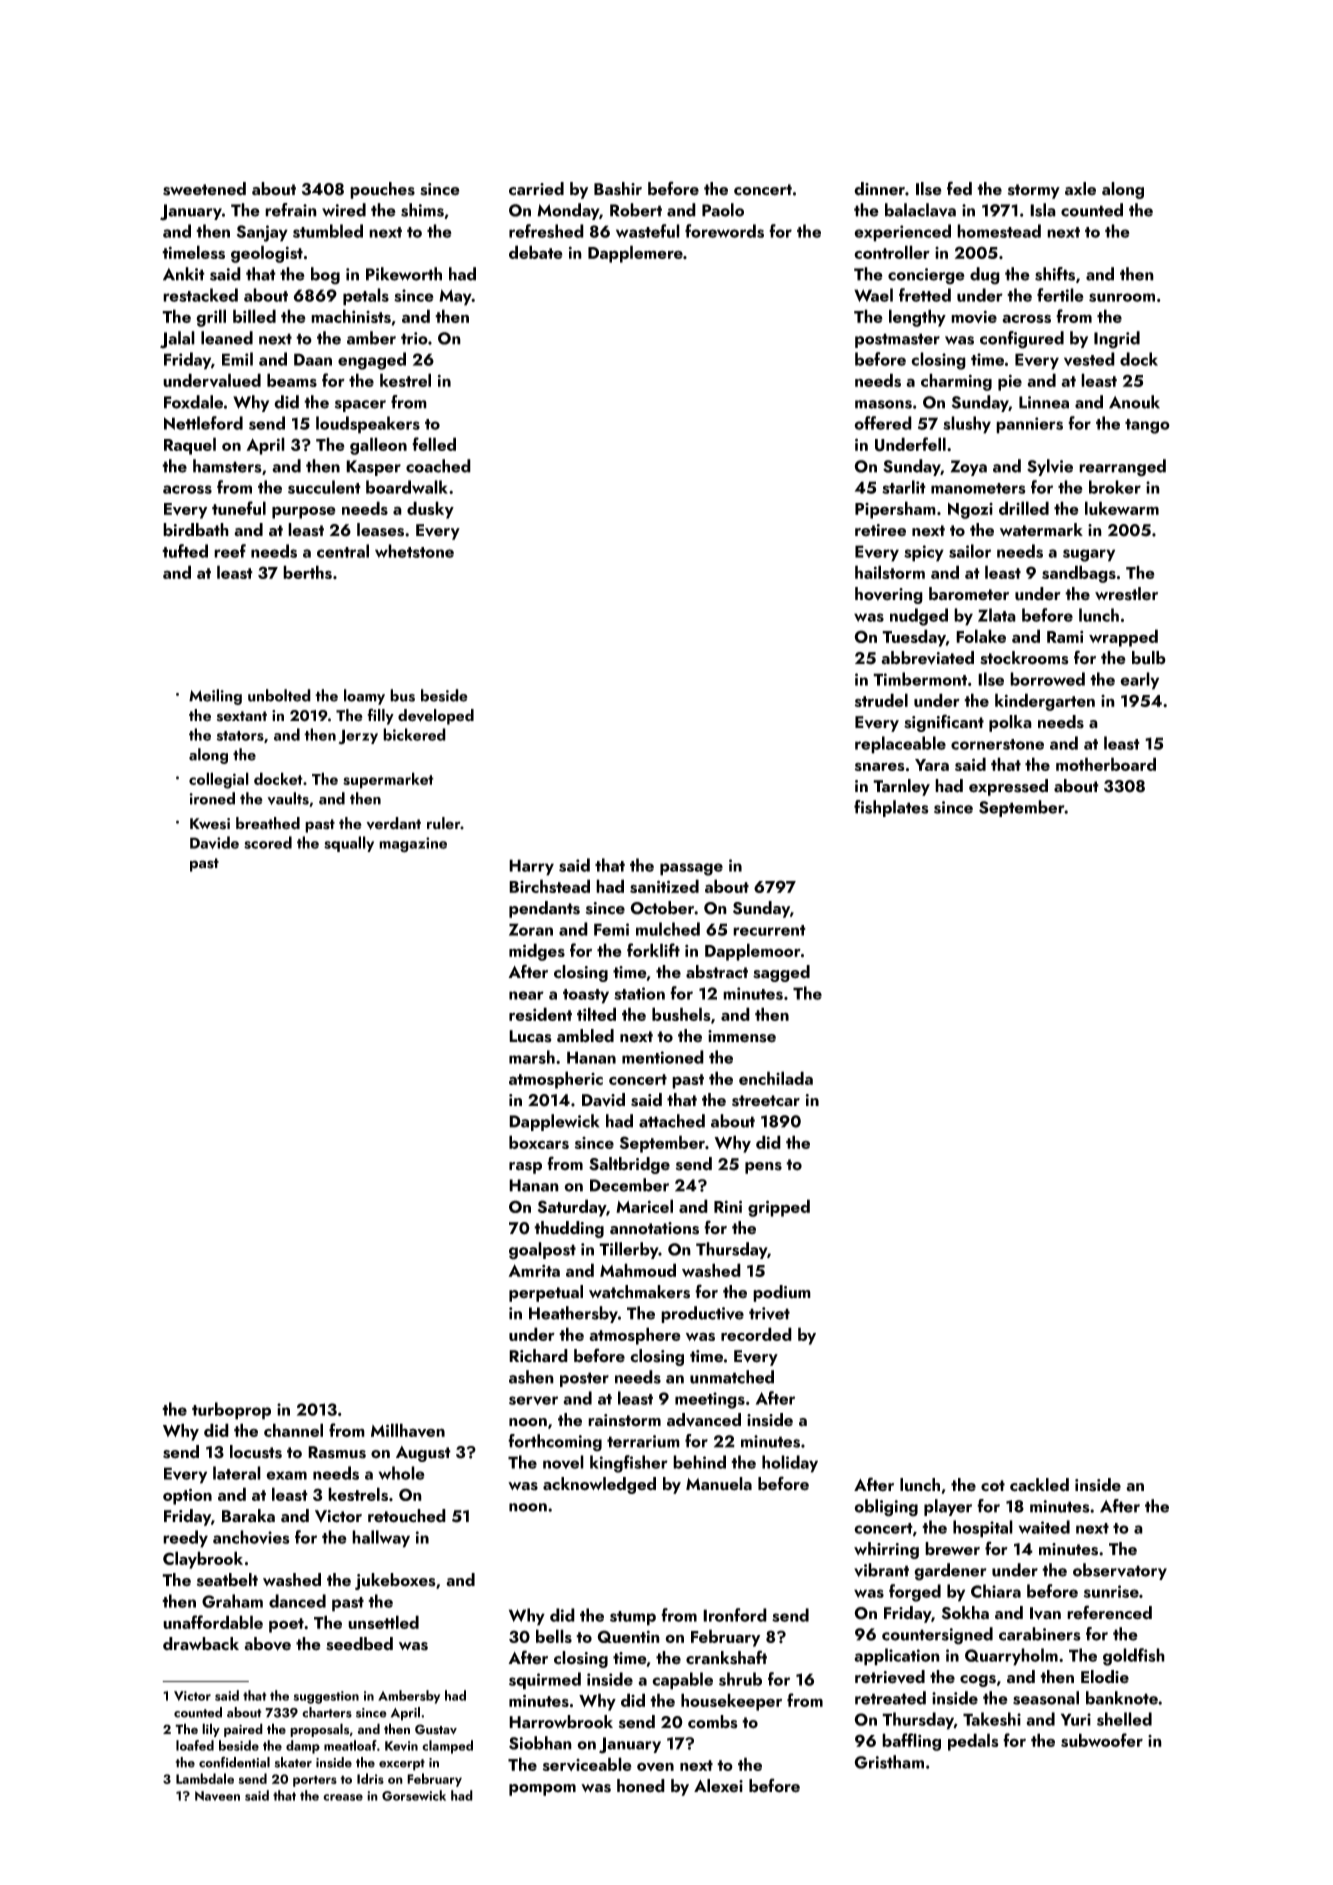  I want to click on retiree, so click(880, 530).
